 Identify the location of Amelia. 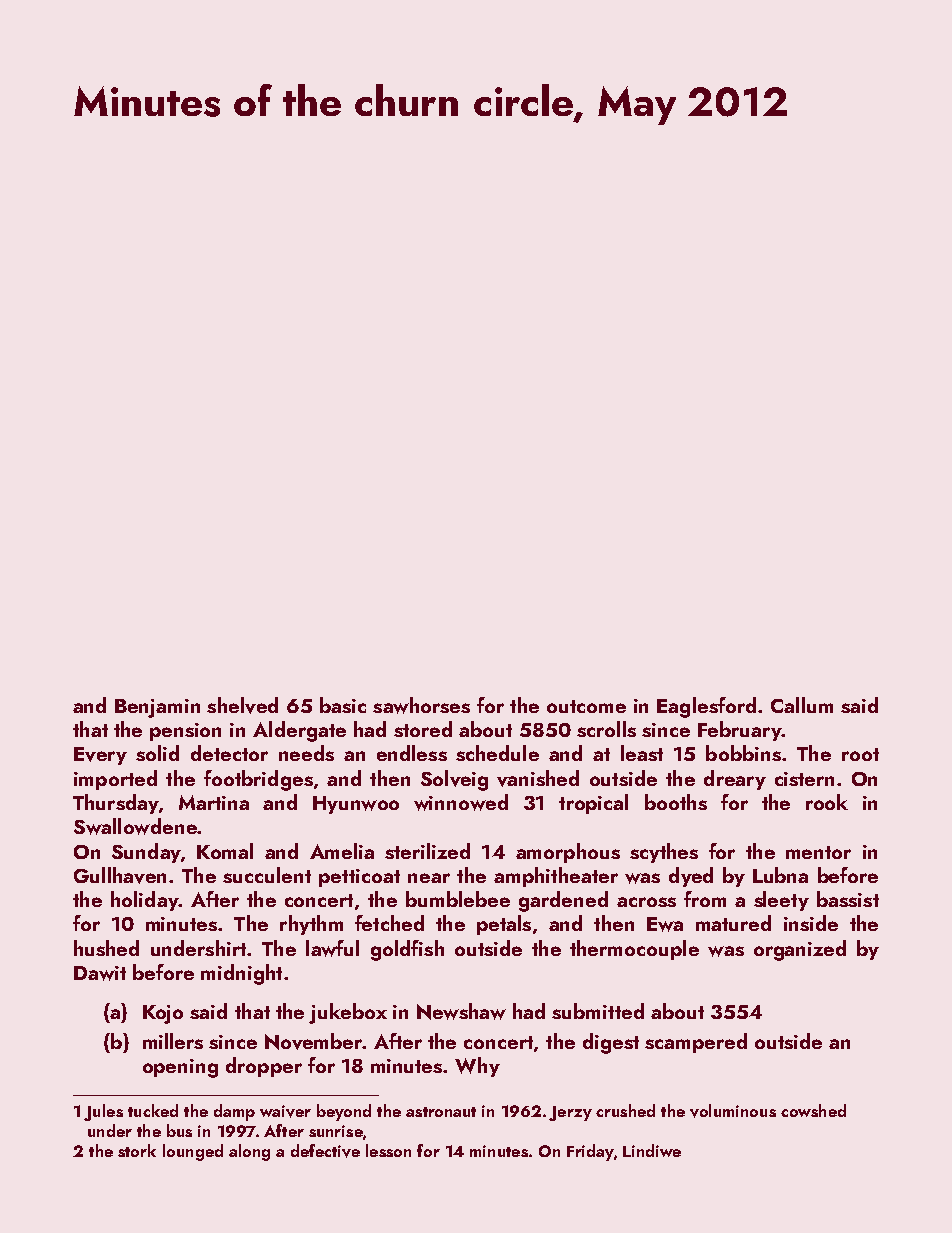
(342, 851).
